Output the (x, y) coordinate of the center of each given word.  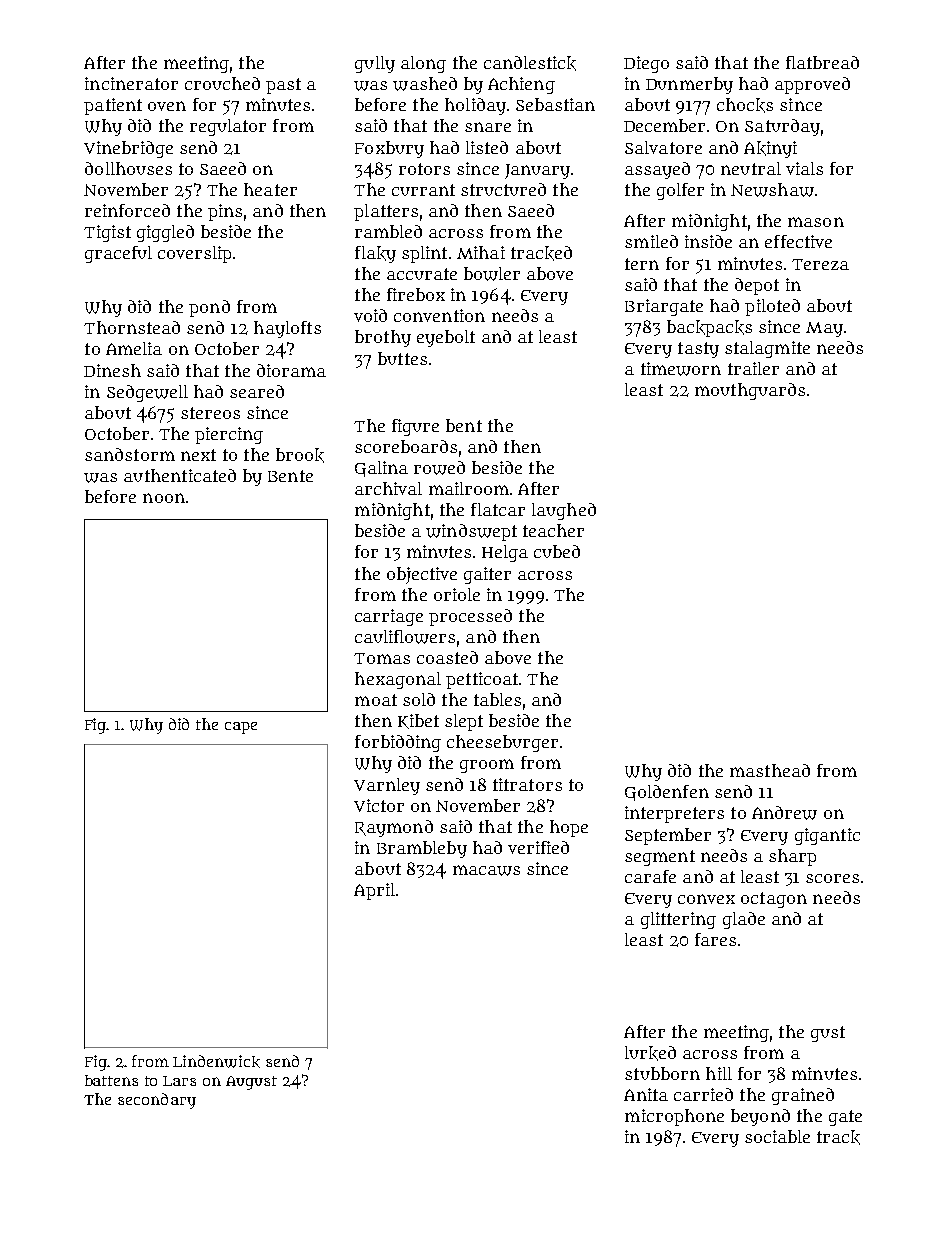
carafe (650, 876)
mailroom (469, 488)
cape (241, 728)
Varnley (387, 786)
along (423, 64)
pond (209, 308)
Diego (646, 64)
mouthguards (750, 391)
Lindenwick (216, 1061)
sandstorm (130, 454)
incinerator (131, 83)
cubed (557, 551)
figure (415, 427)
